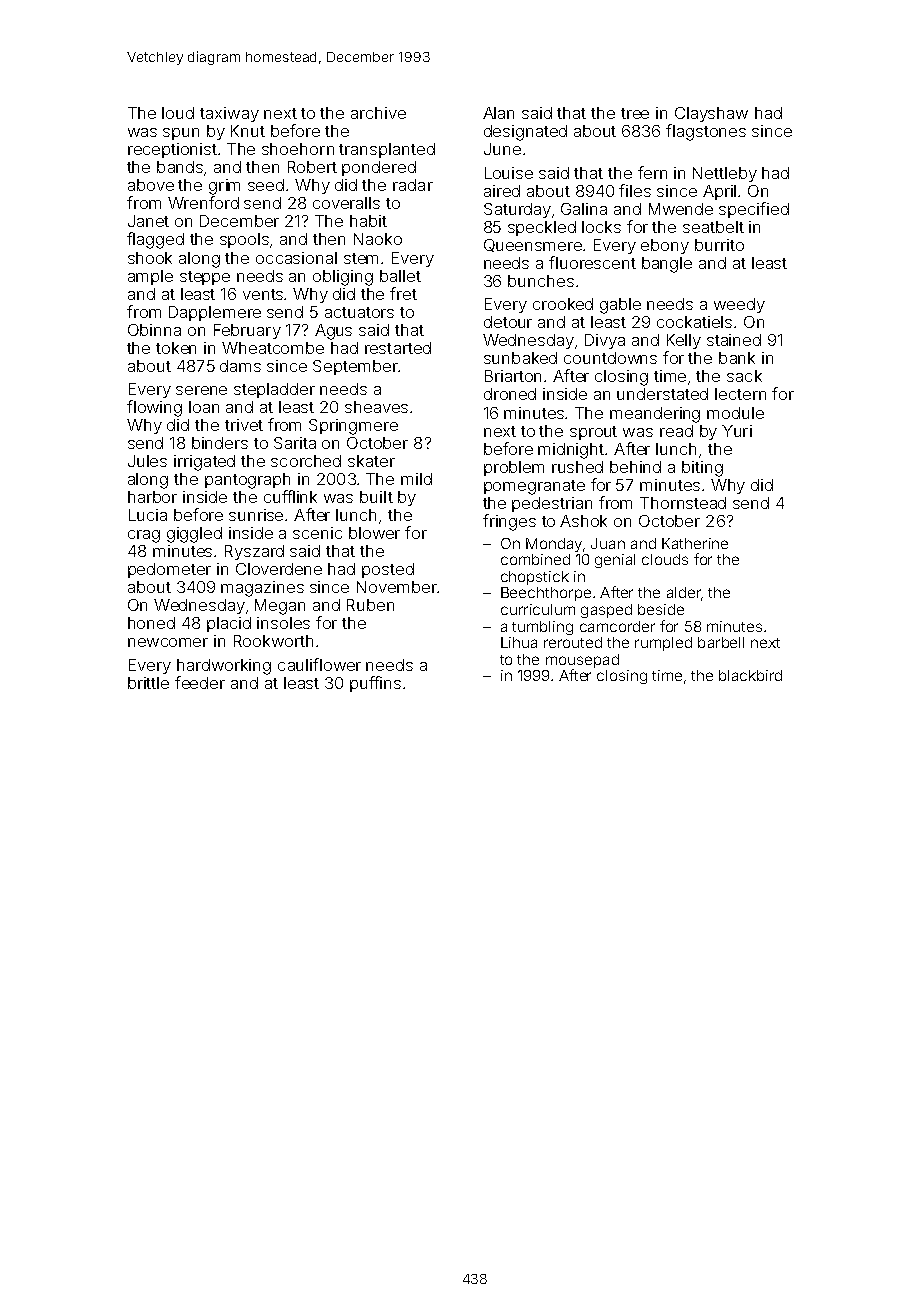 The width and height of the screenshot is (924, 1314). Describe the element at coordinates (635, 467) in the screenshot. I see `behind` at that location.
